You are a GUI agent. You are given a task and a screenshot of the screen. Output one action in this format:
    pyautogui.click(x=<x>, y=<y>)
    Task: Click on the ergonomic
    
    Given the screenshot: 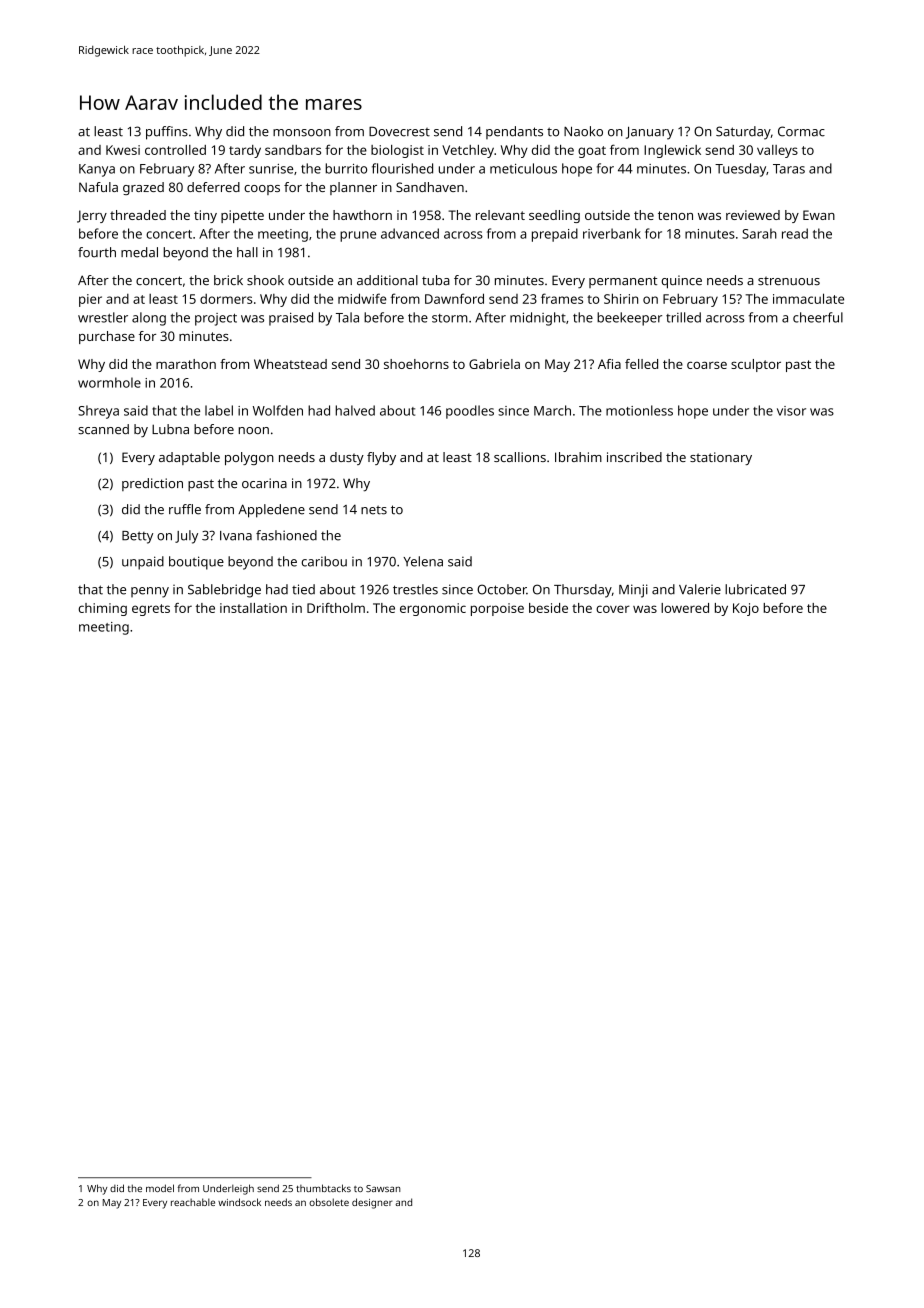 What is the action you would take?
    pyautogui.click(x=433, y=609)
